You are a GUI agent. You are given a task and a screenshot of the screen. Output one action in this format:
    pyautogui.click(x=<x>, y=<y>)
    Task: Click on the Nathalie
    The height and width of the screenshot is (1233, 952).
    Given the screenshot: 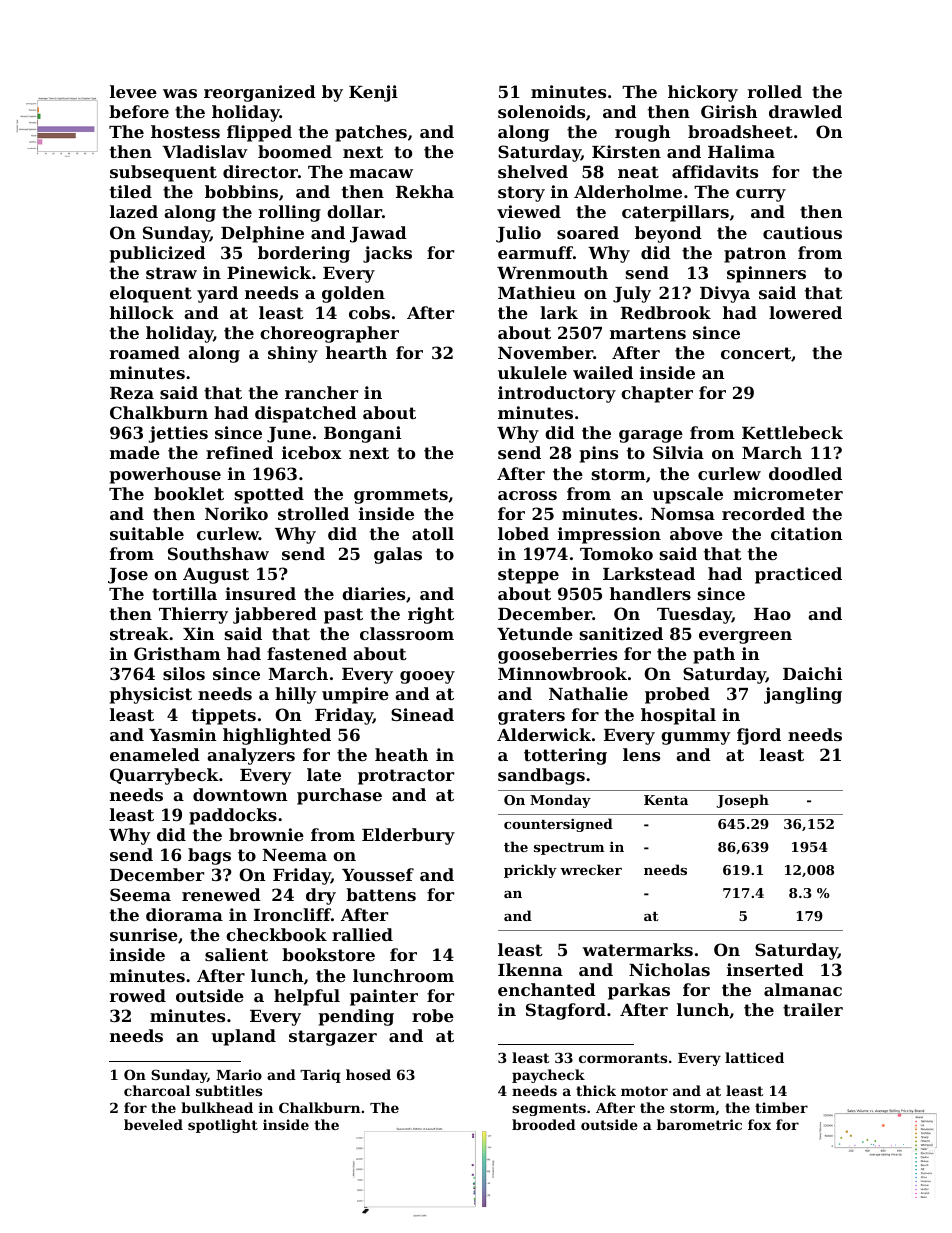 What is the action you would take?
    pyautogui.click(x=588, y=693)
